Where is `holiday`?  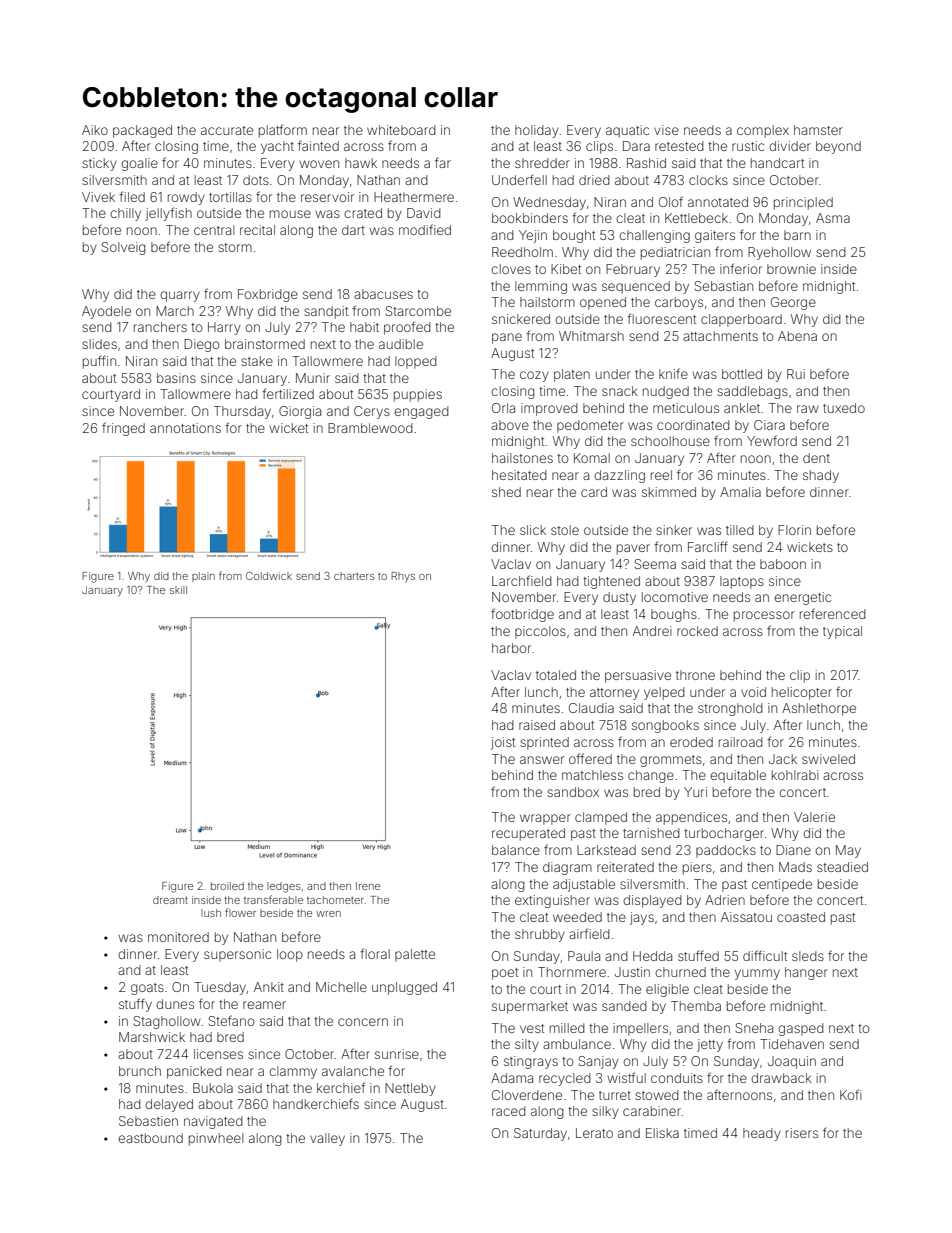
holiday is located at coordinates (537, 131).
